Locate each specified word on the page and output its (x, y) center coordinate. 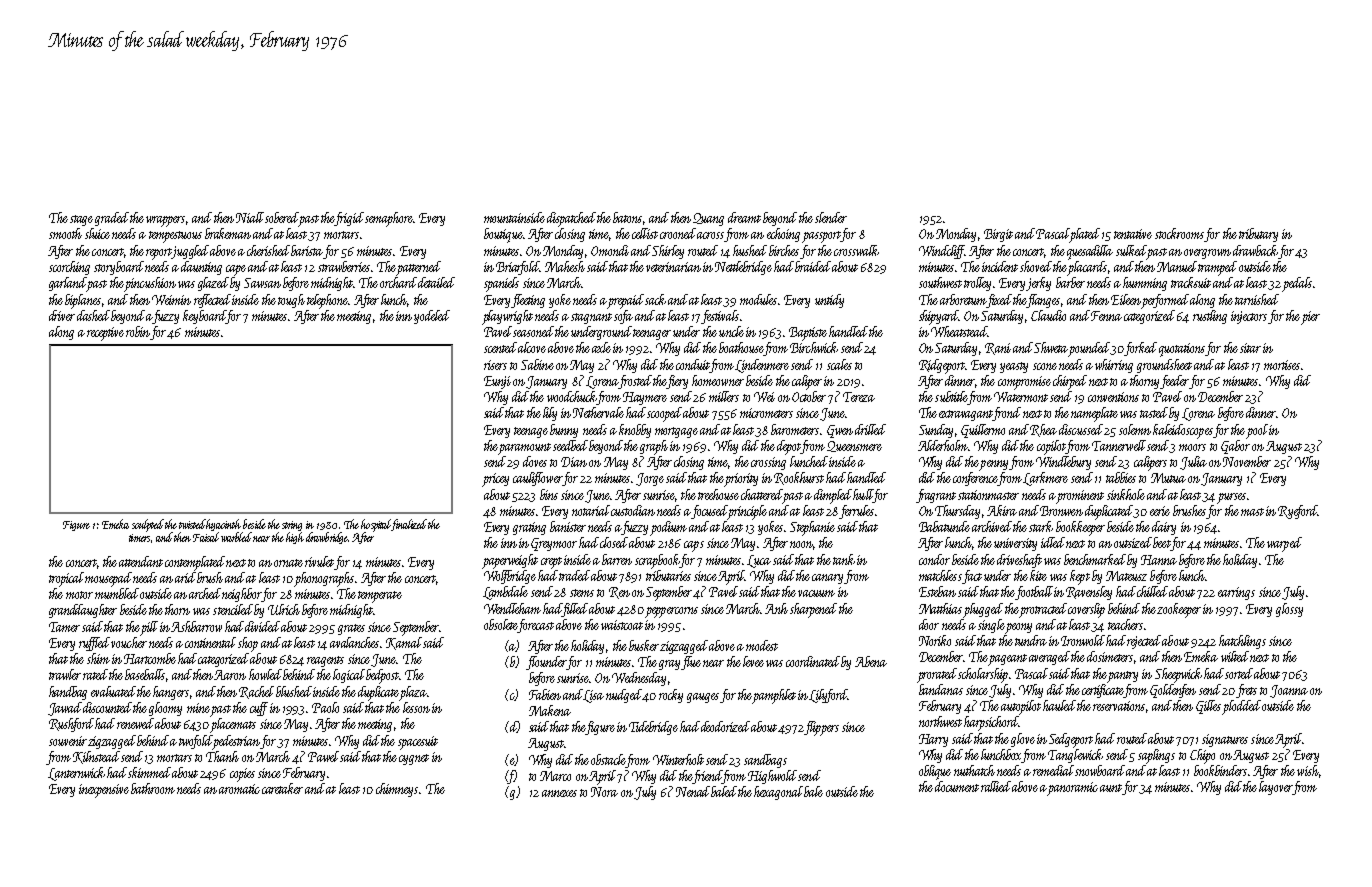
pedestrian (237, 741)
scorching (69, 268)
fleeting (528, 301)
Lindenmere (762, 366)
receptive (105, 334)
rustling (1210, 317)
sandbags (765, 761)
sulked (1131, 250)
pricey (495, 480)
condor (934, 559)
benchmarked (1095, 559)
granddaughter (83, 611)
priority (741, 480)
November (1247, 461)
